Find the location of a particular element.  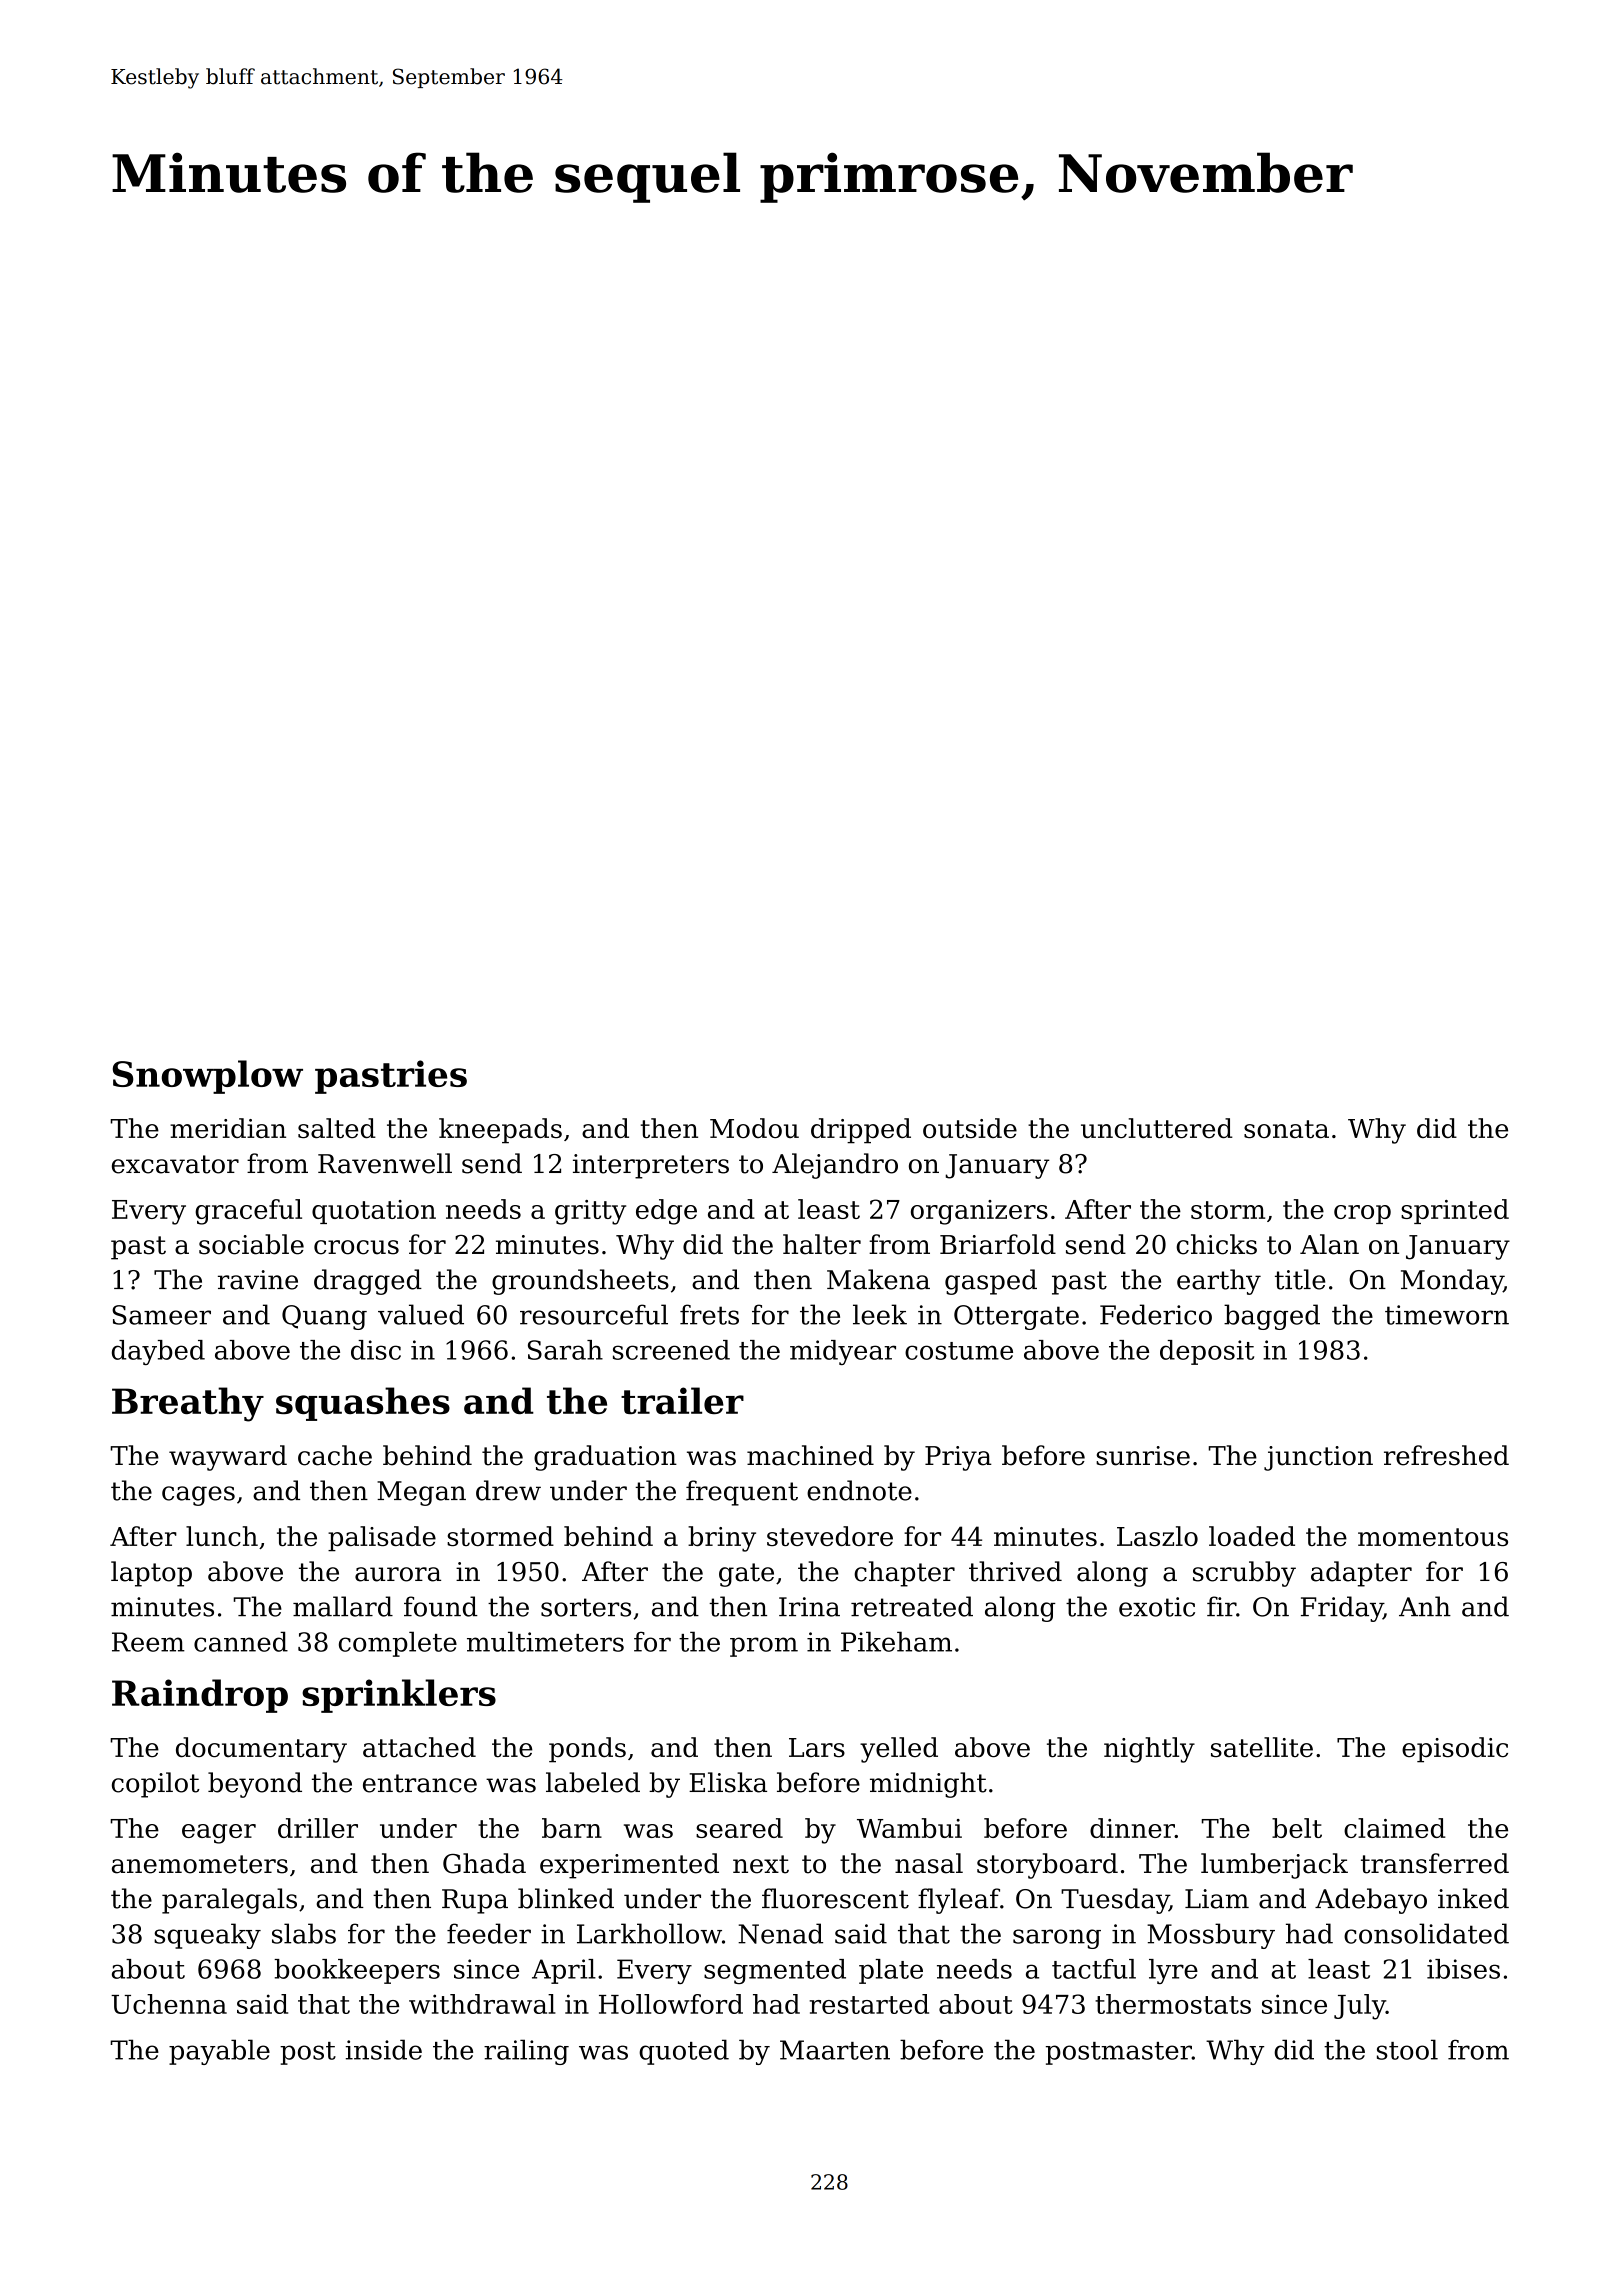

driller is located at coordinates (318, 1828).
